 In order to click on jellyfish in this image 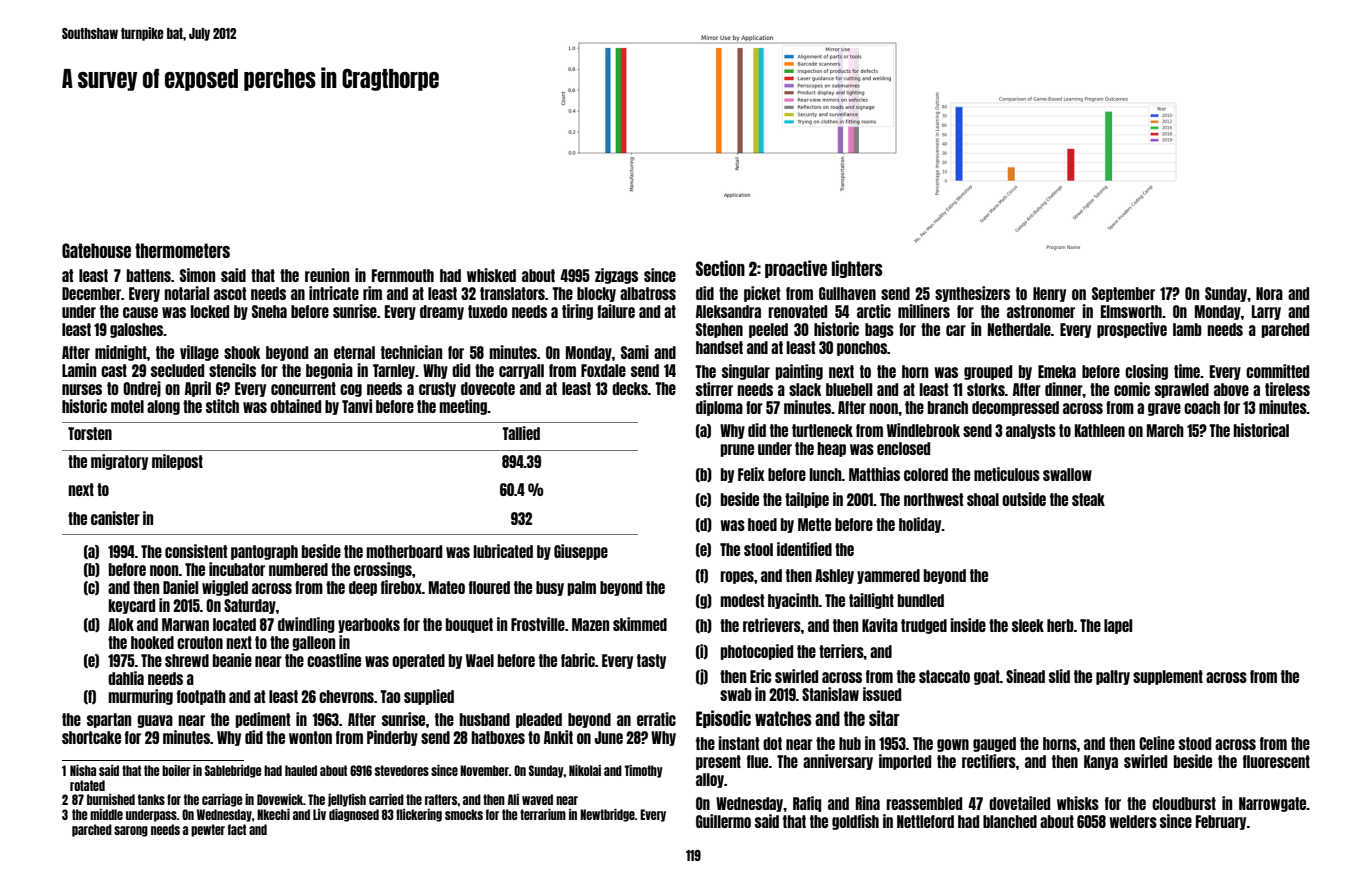, I will do `click(347, 800)`.
